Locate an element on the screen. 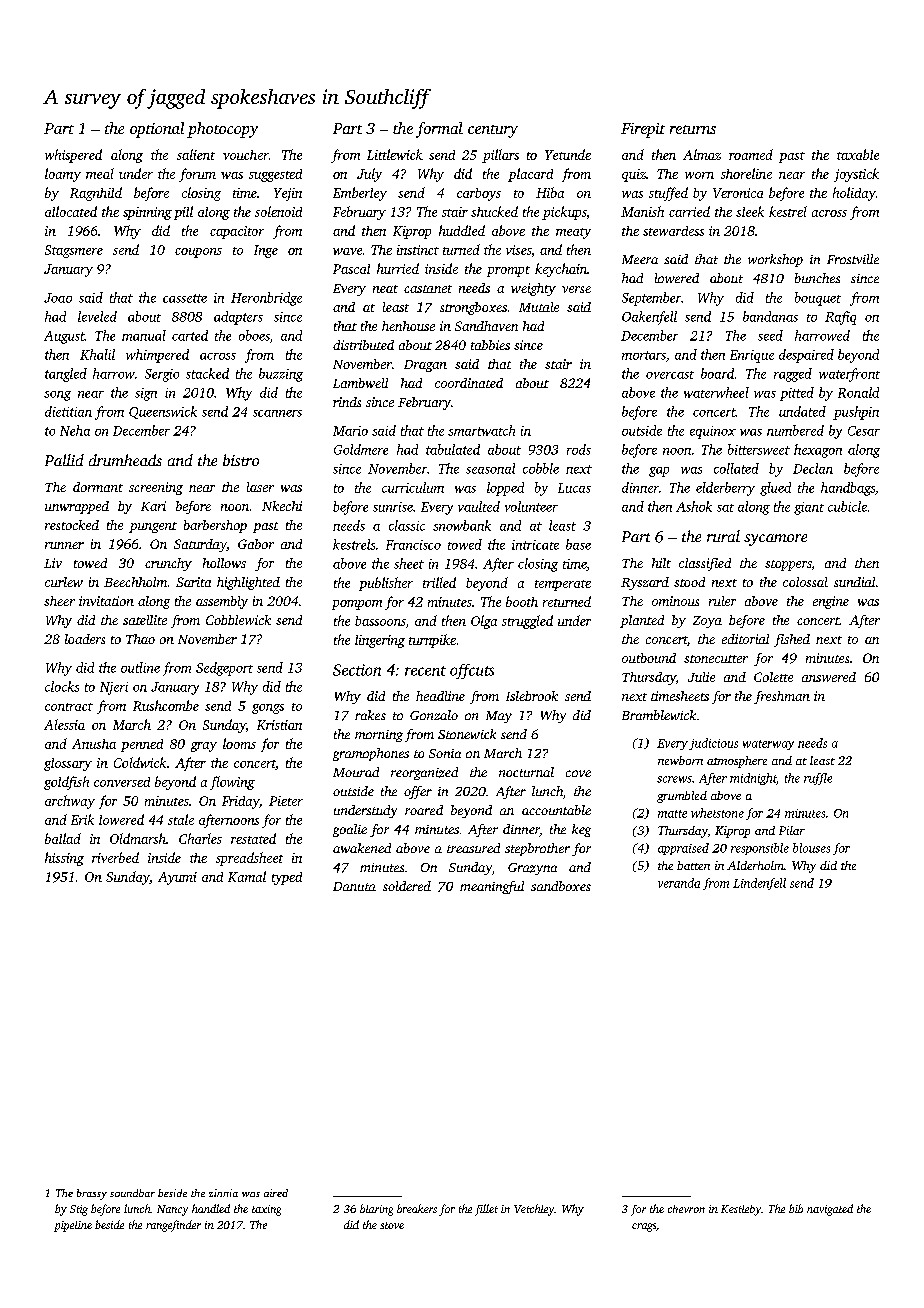  optional is located at coordinates (157, 130).
